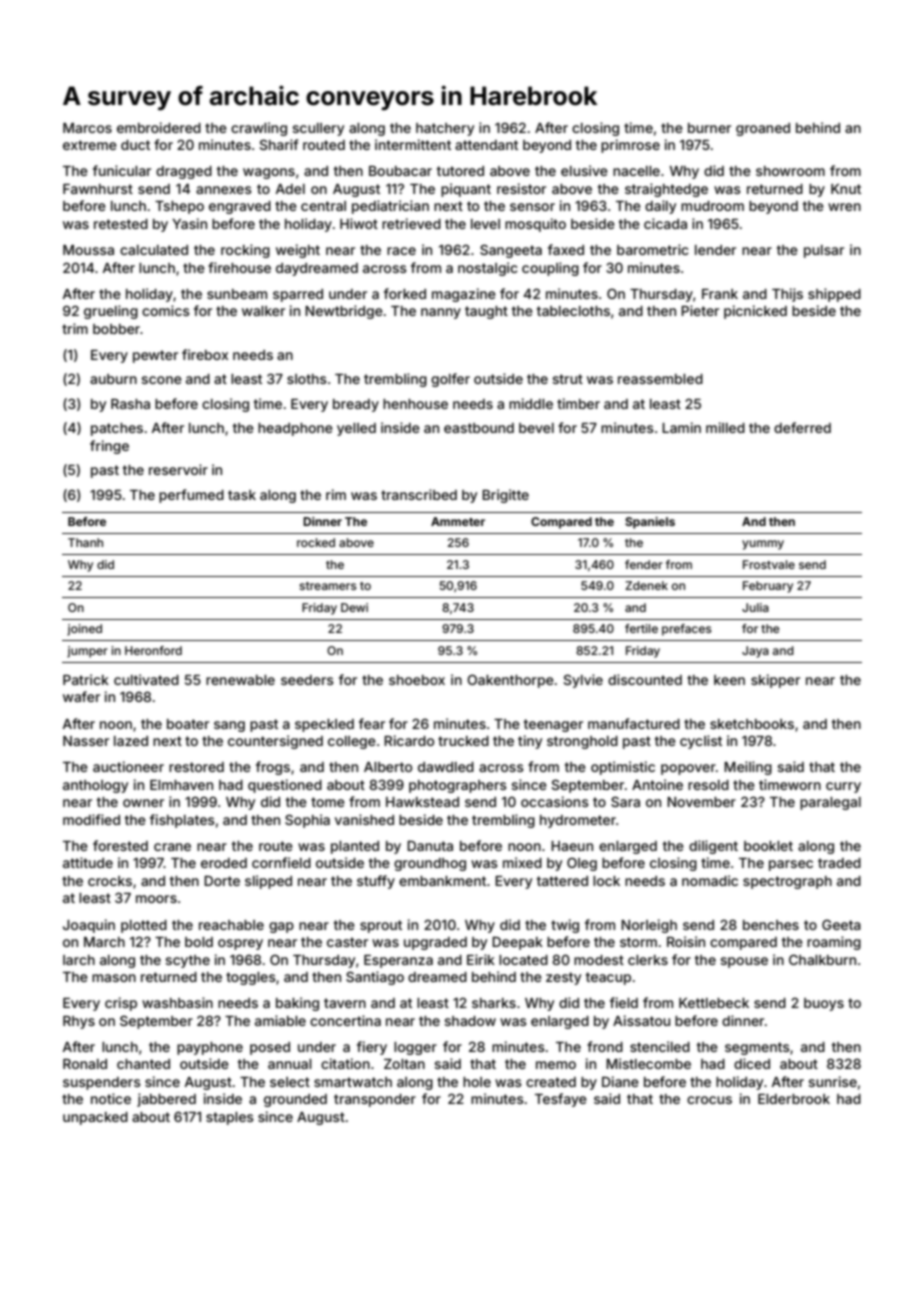  Describe the element at coordinates (445, 129) in the screenshot. I see `hatchery` at that location.
